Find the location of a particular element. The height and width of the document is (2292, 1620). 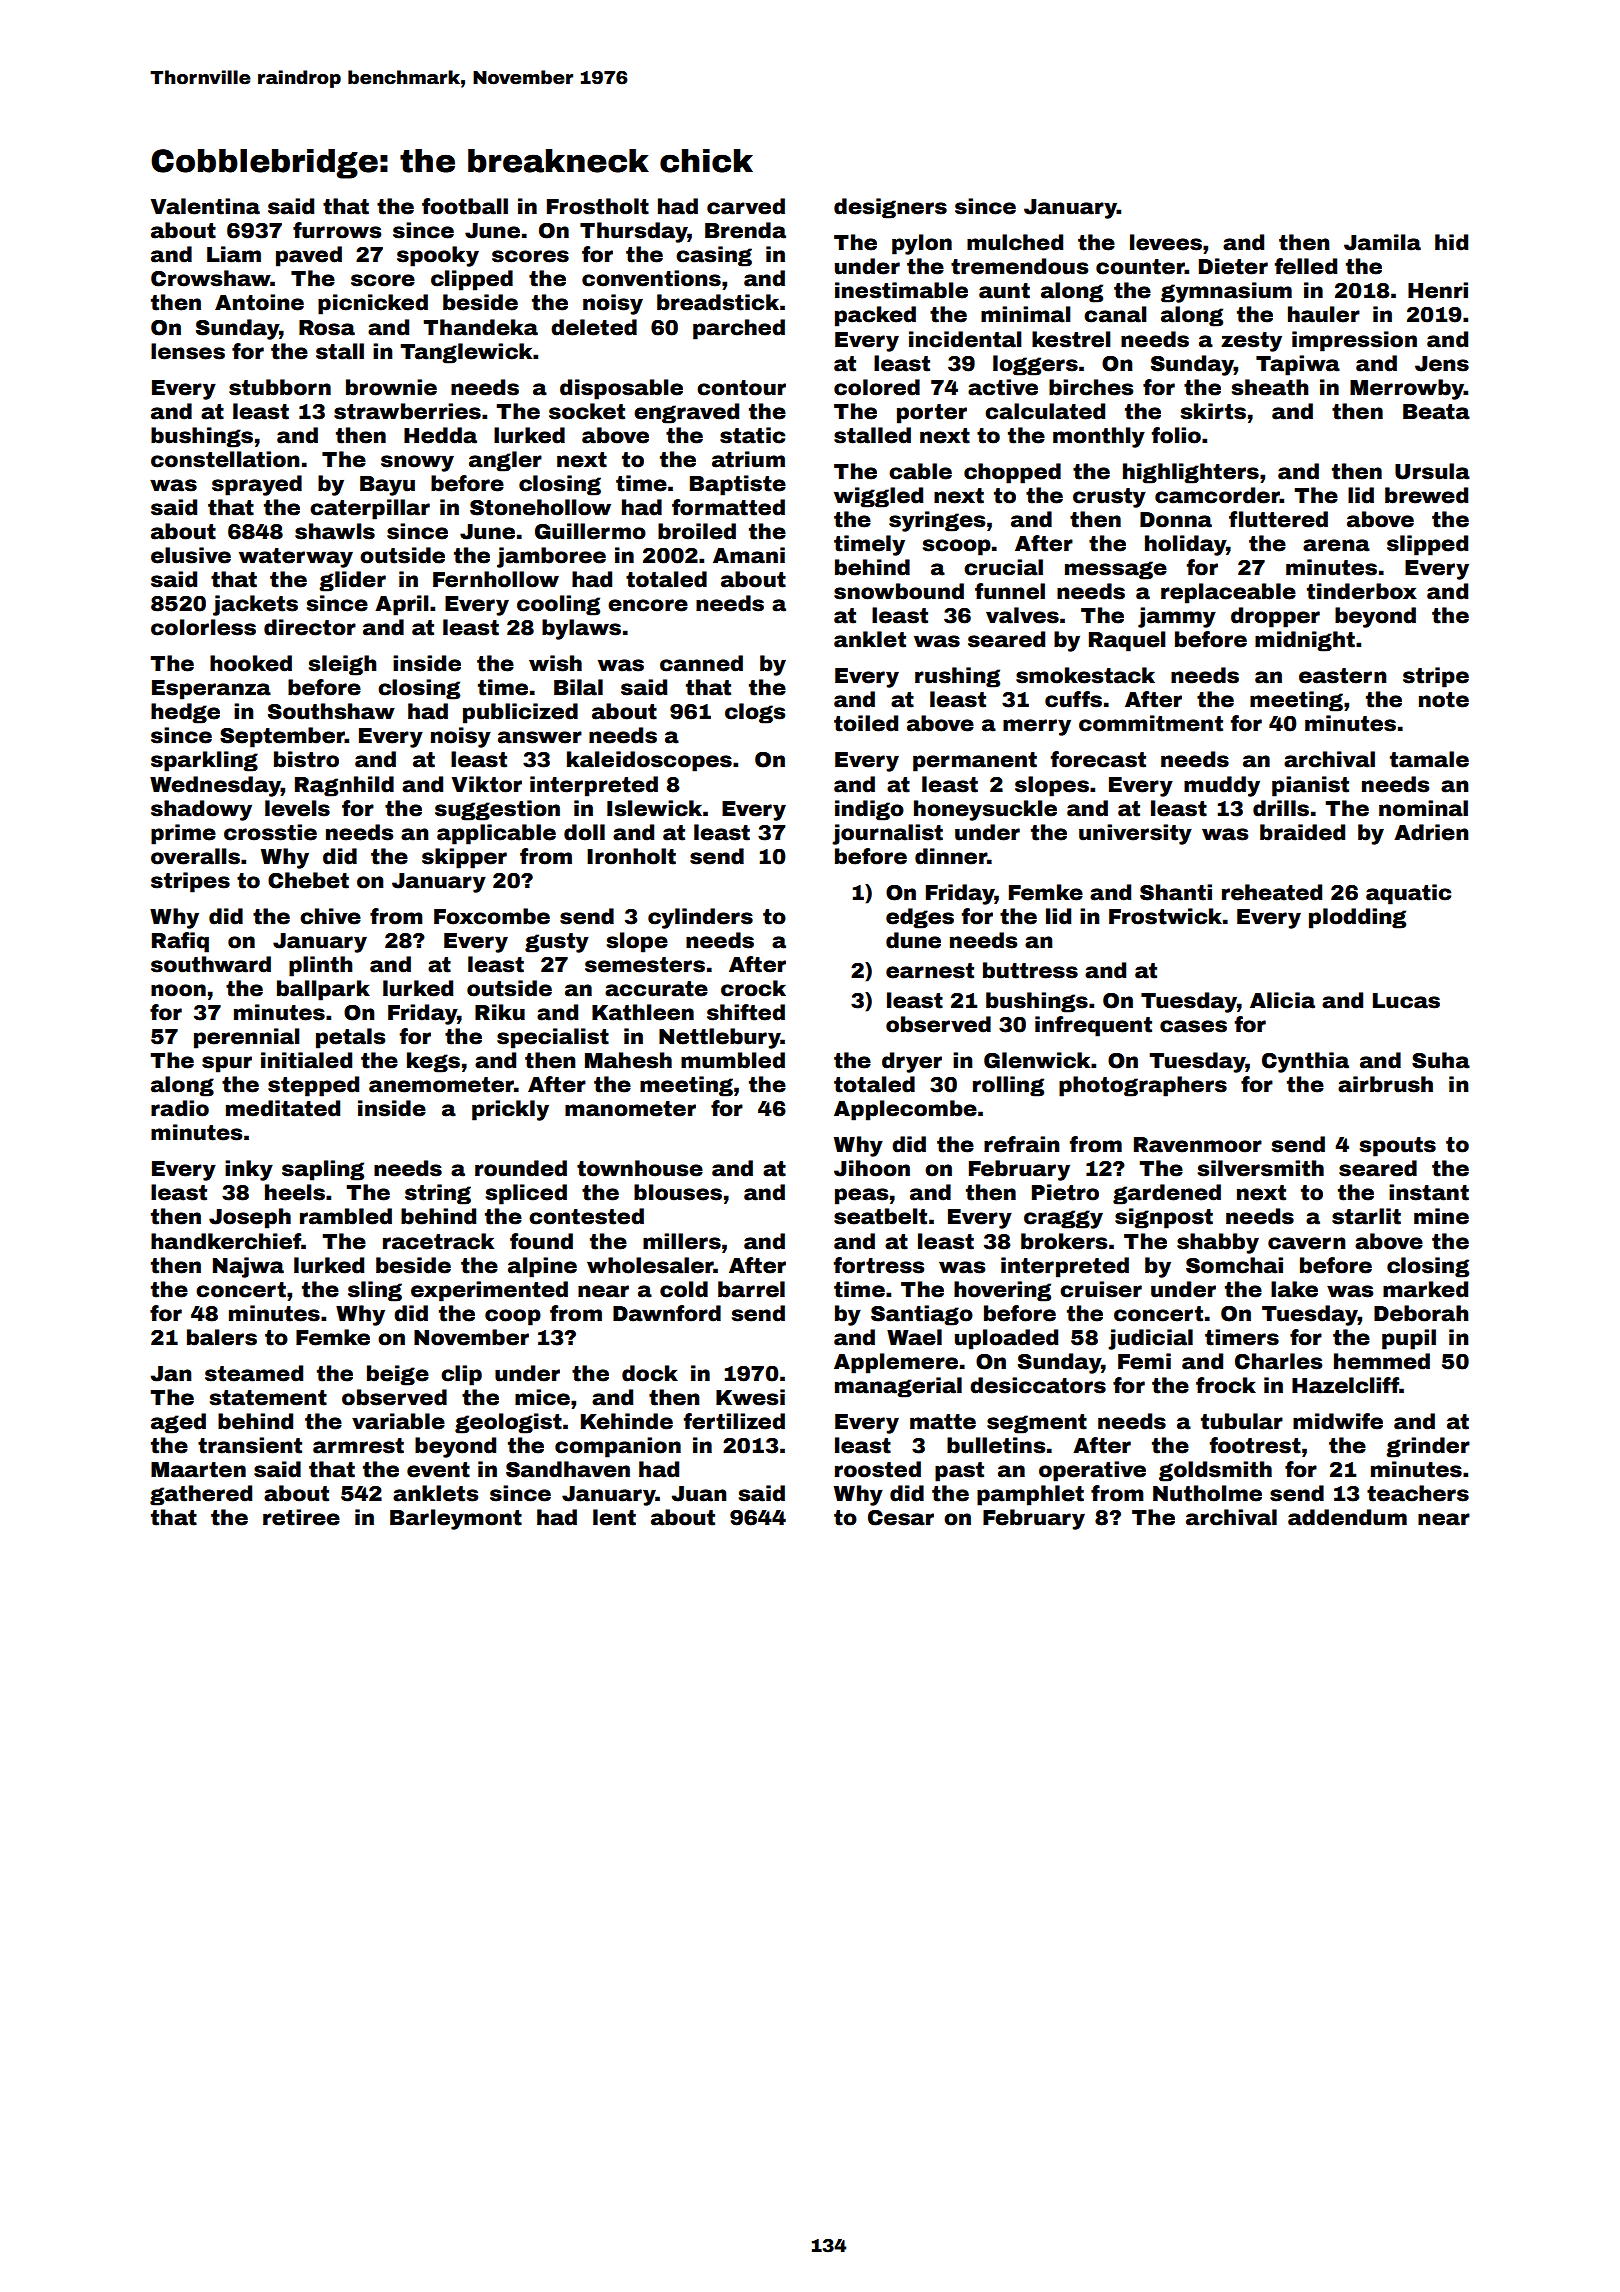

cruiser is located at coordinates (1101, 1289).
